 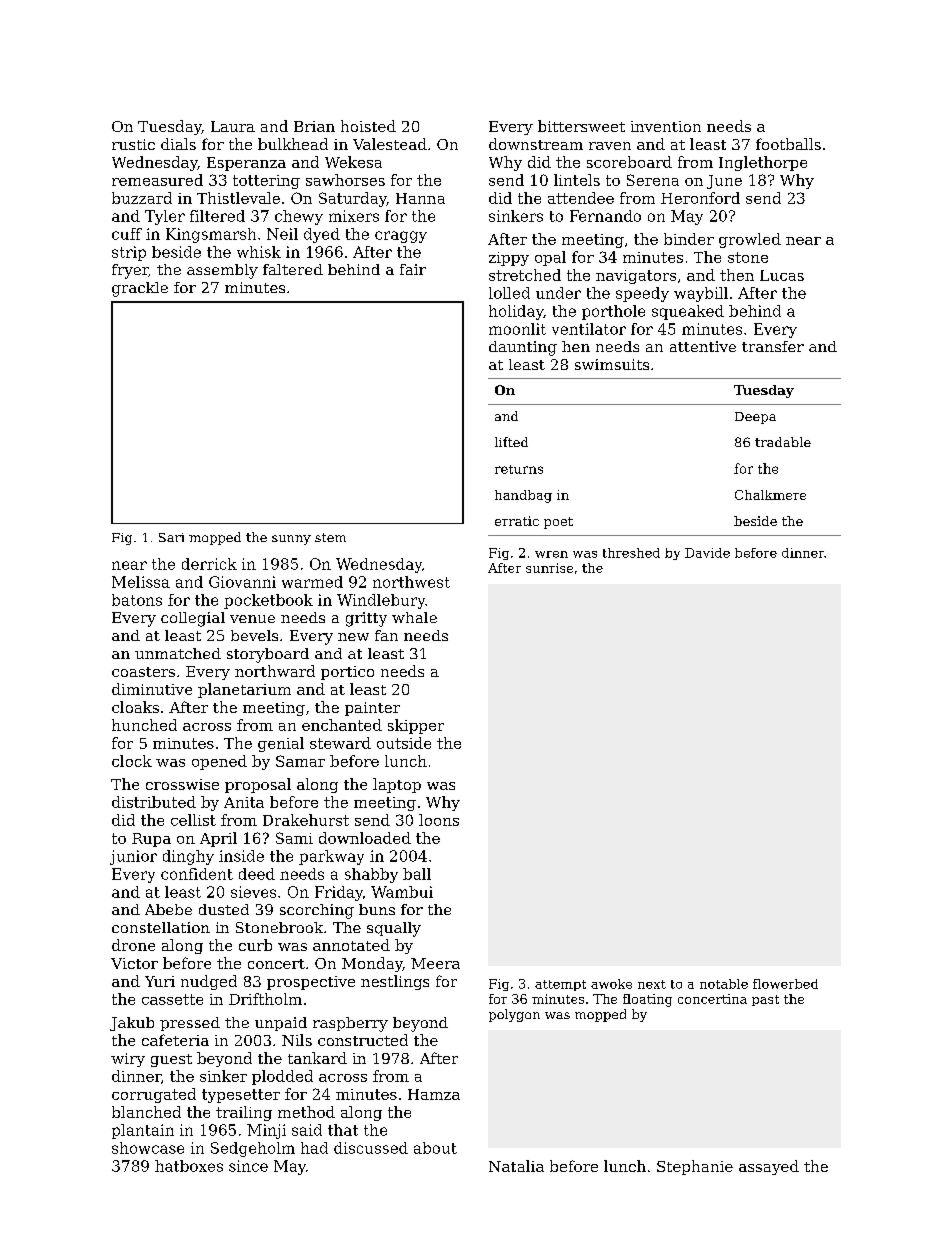 I want to click on attempt, so click(x=560, y=985).
